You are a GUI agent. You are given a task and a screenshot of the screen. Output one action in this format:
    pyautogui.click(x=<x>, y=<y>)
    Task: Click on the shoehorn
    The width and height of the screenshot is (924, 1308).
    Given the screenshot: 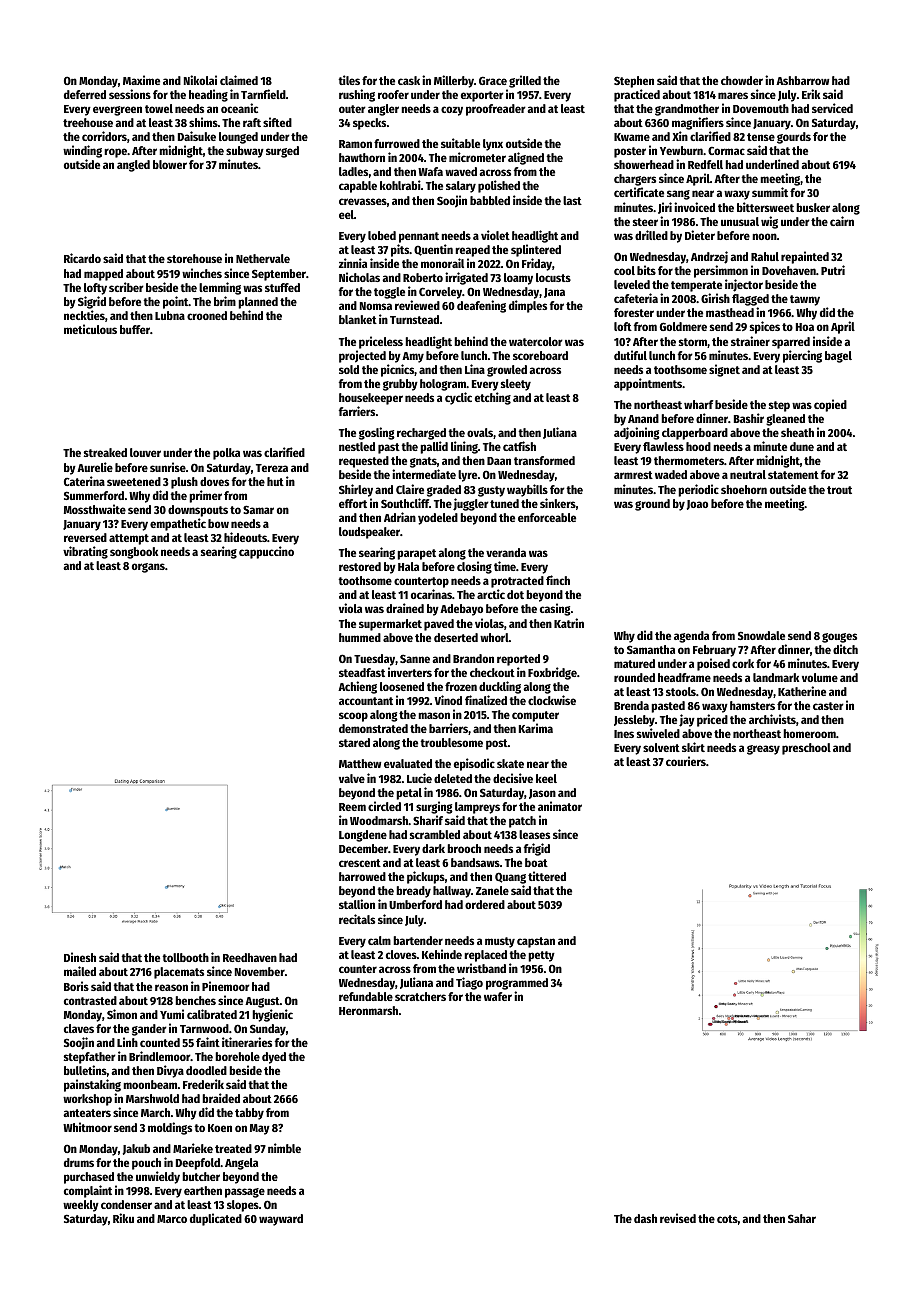 What is the action you would take?
    pyautogui.click(x=744, y=489)
